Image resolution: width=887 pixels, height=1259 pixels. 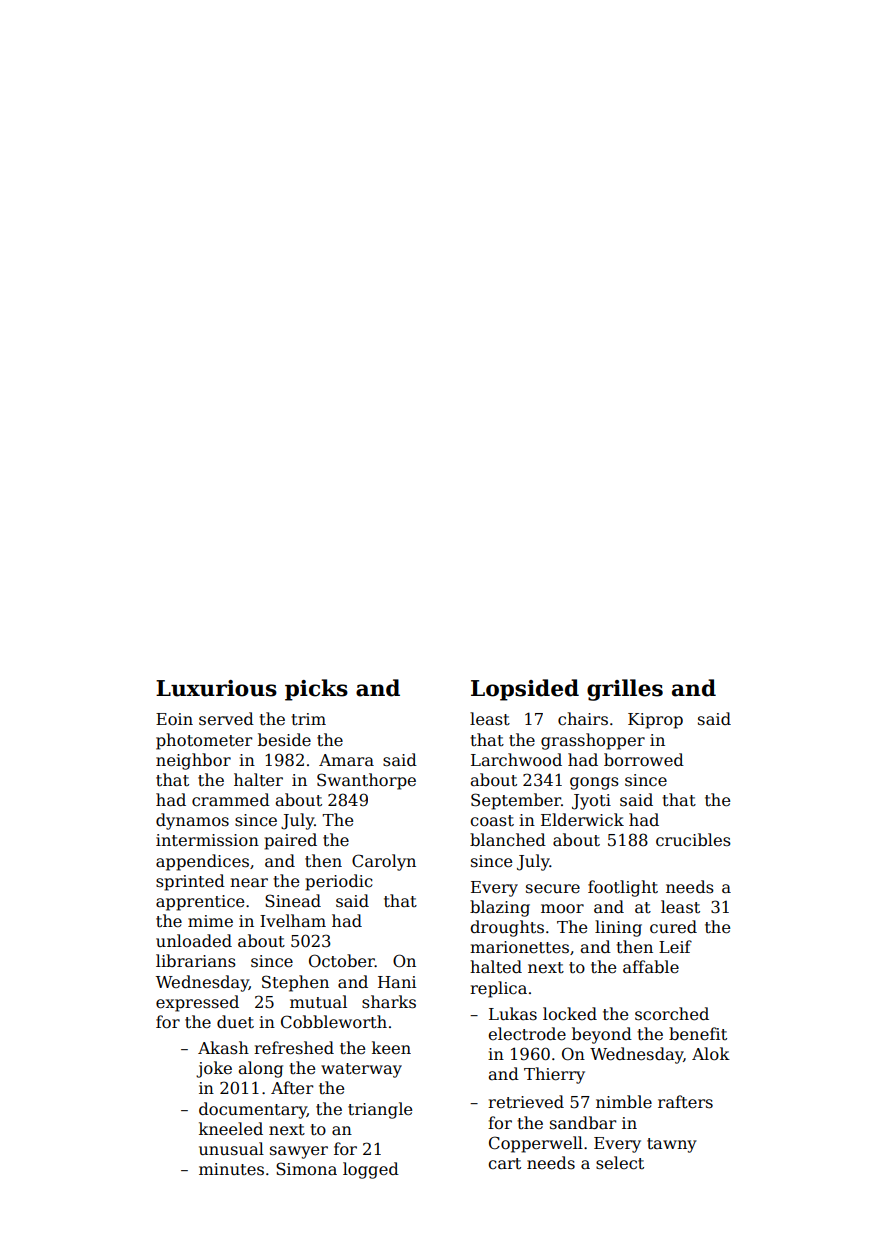 What do you see at coordinates (672, 1014) in the image?
I see `scorched` at bounding box center [672, 1014].
